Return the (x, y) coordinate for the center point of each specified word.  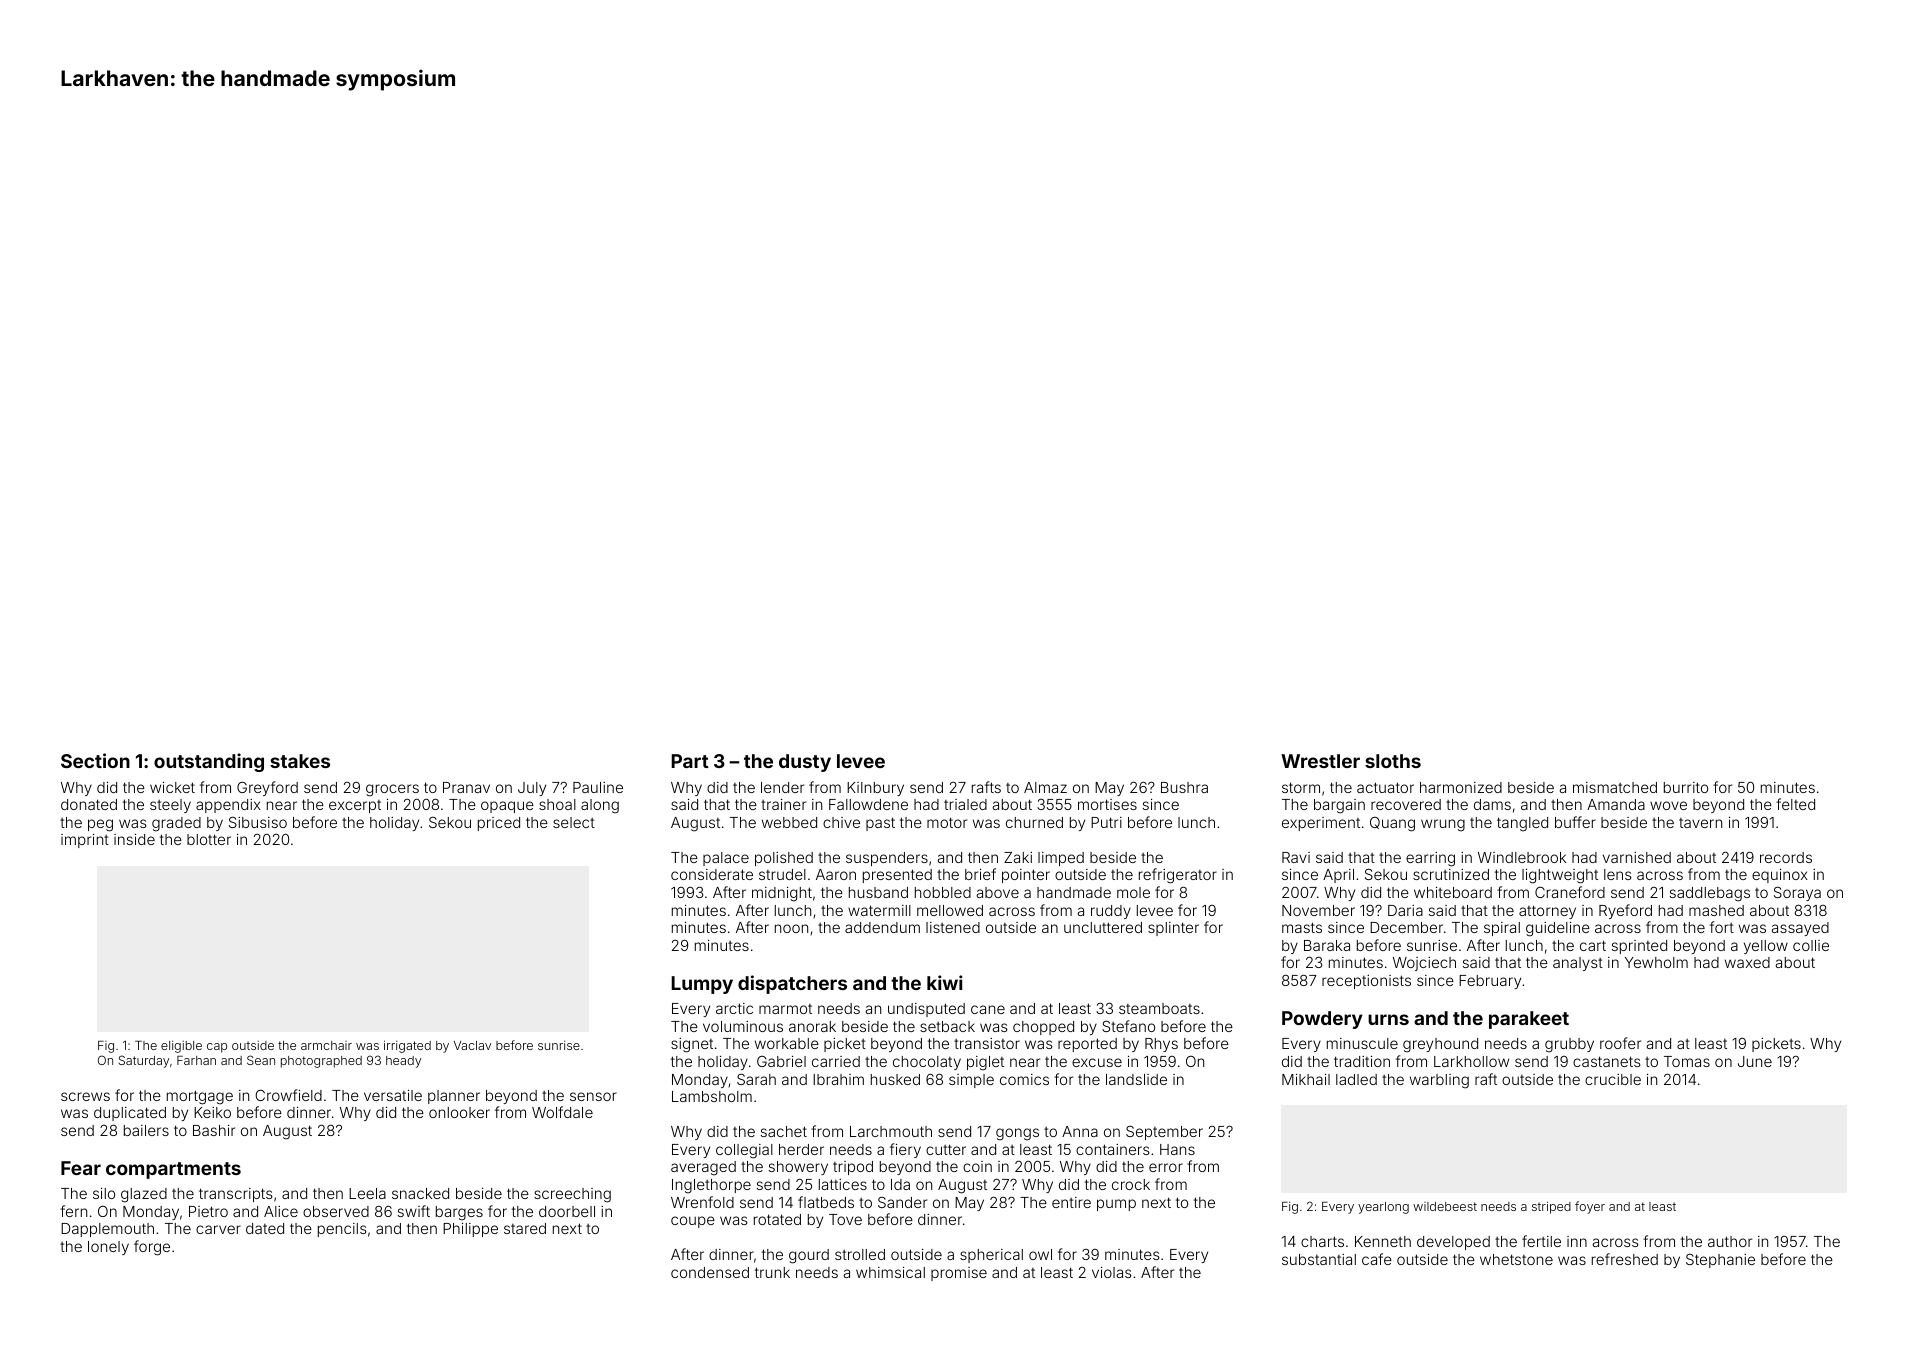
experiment (1321, 824)
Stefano (1128, 1026)
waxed (1747, 962)
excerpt (355, 806)
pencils (342, 1230)
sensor (593, 1096)
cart (1593, 945)
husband (878, 892)
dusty (805, 763)
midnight (782, 894)
